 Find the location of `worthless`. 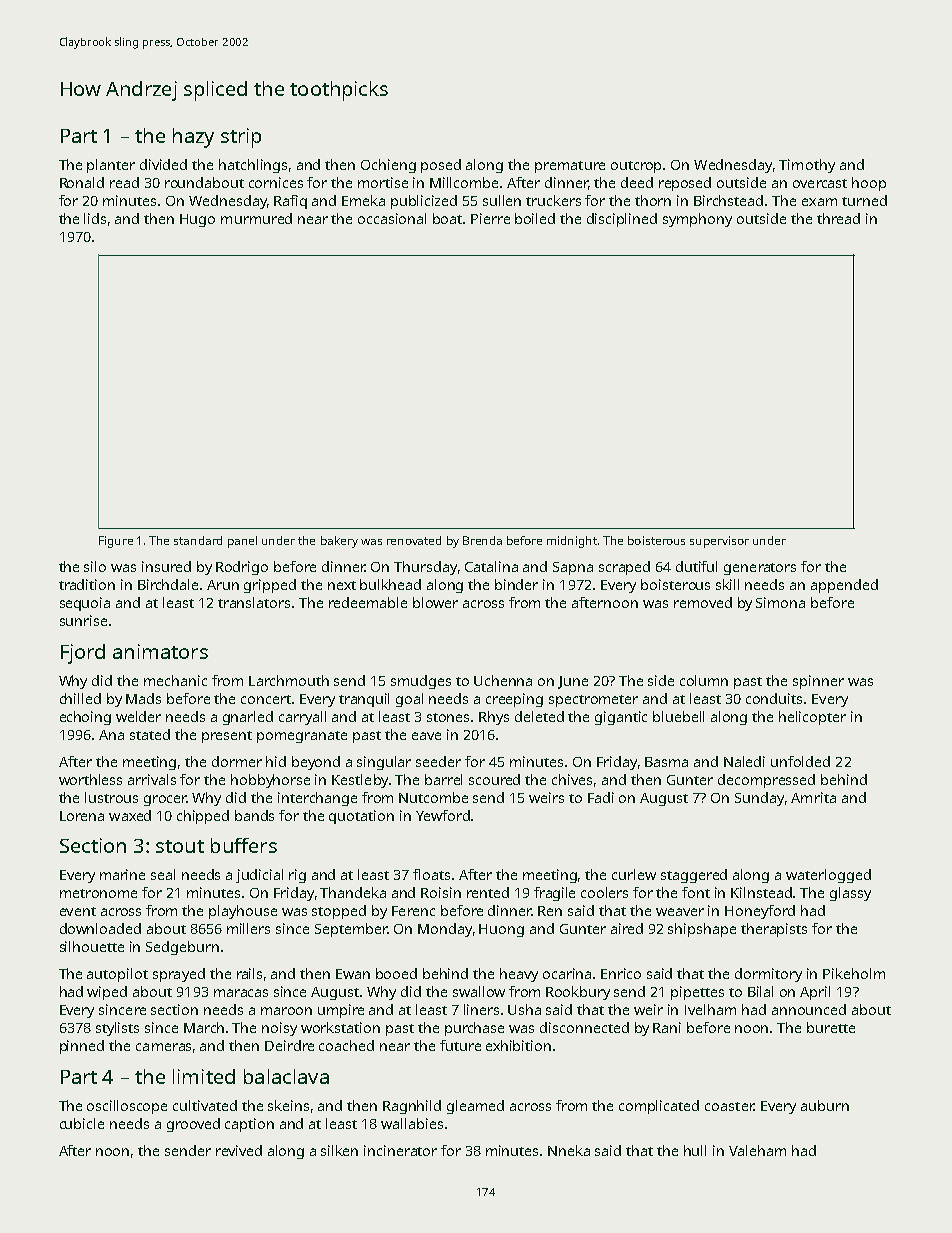

worthless is located at coordinates (90, 779).
